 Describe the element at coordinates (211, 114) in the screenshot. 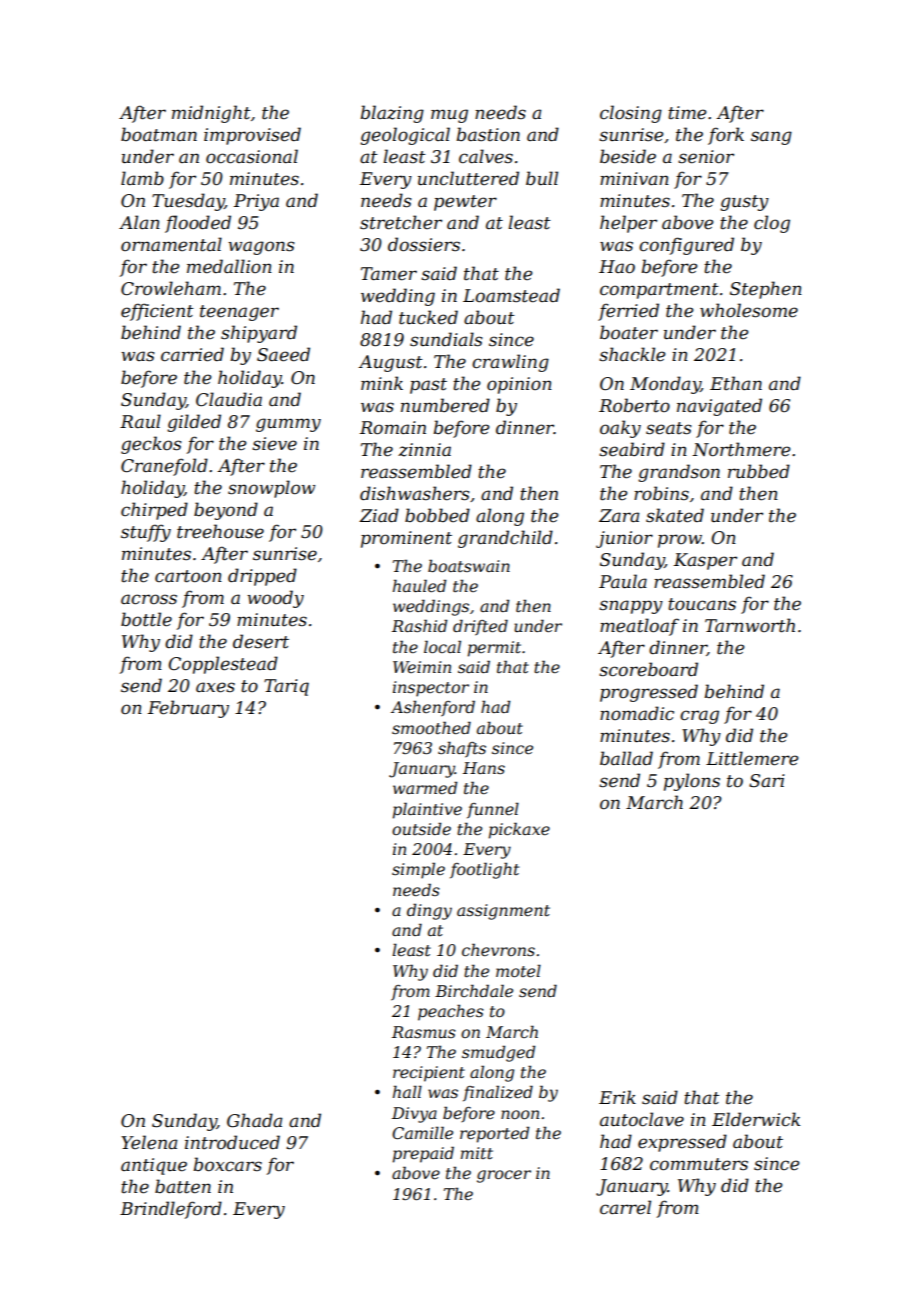

I see `midnight` at that location.
